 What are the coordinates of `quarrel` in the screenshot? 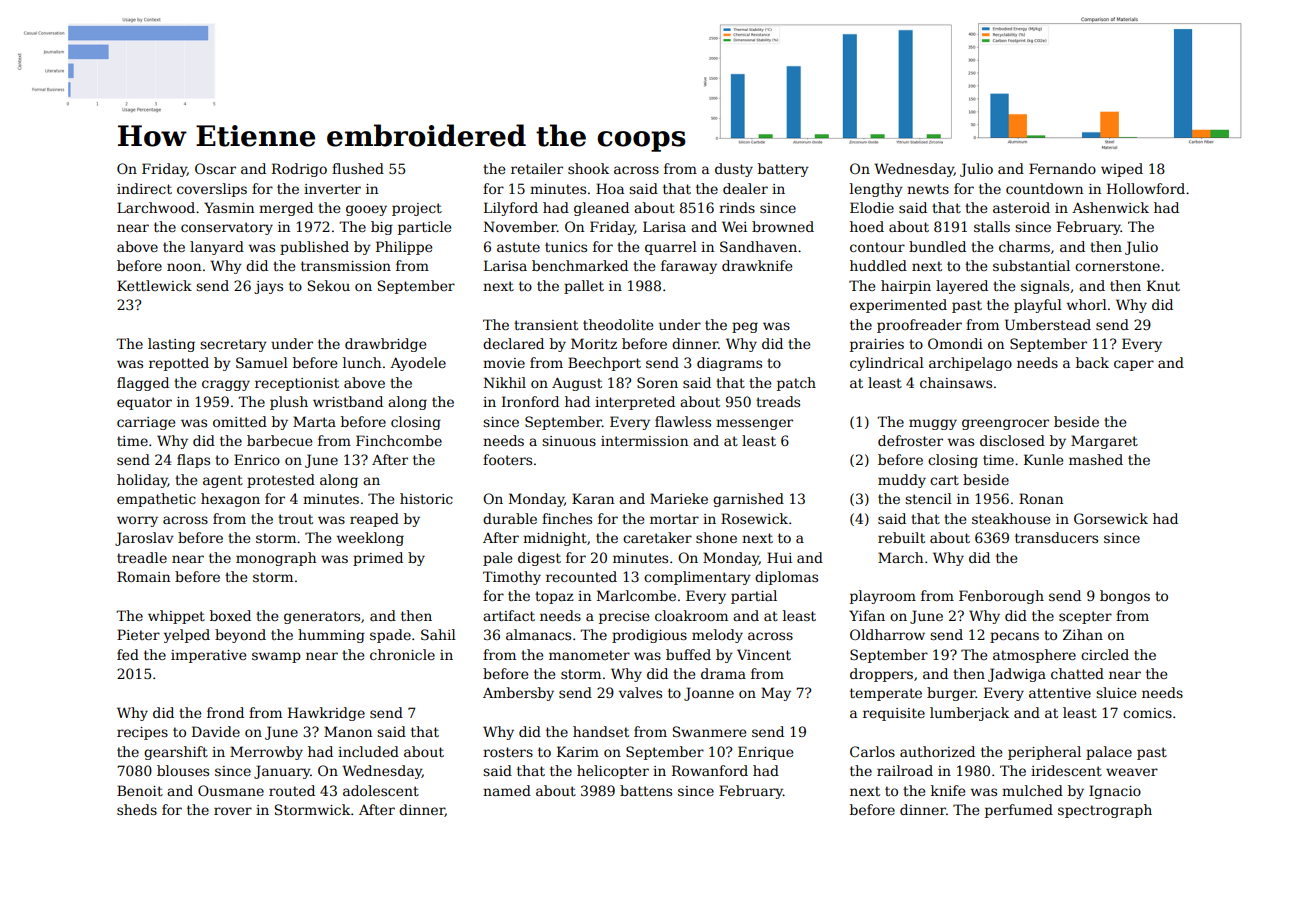 It's located at (671, 248).
